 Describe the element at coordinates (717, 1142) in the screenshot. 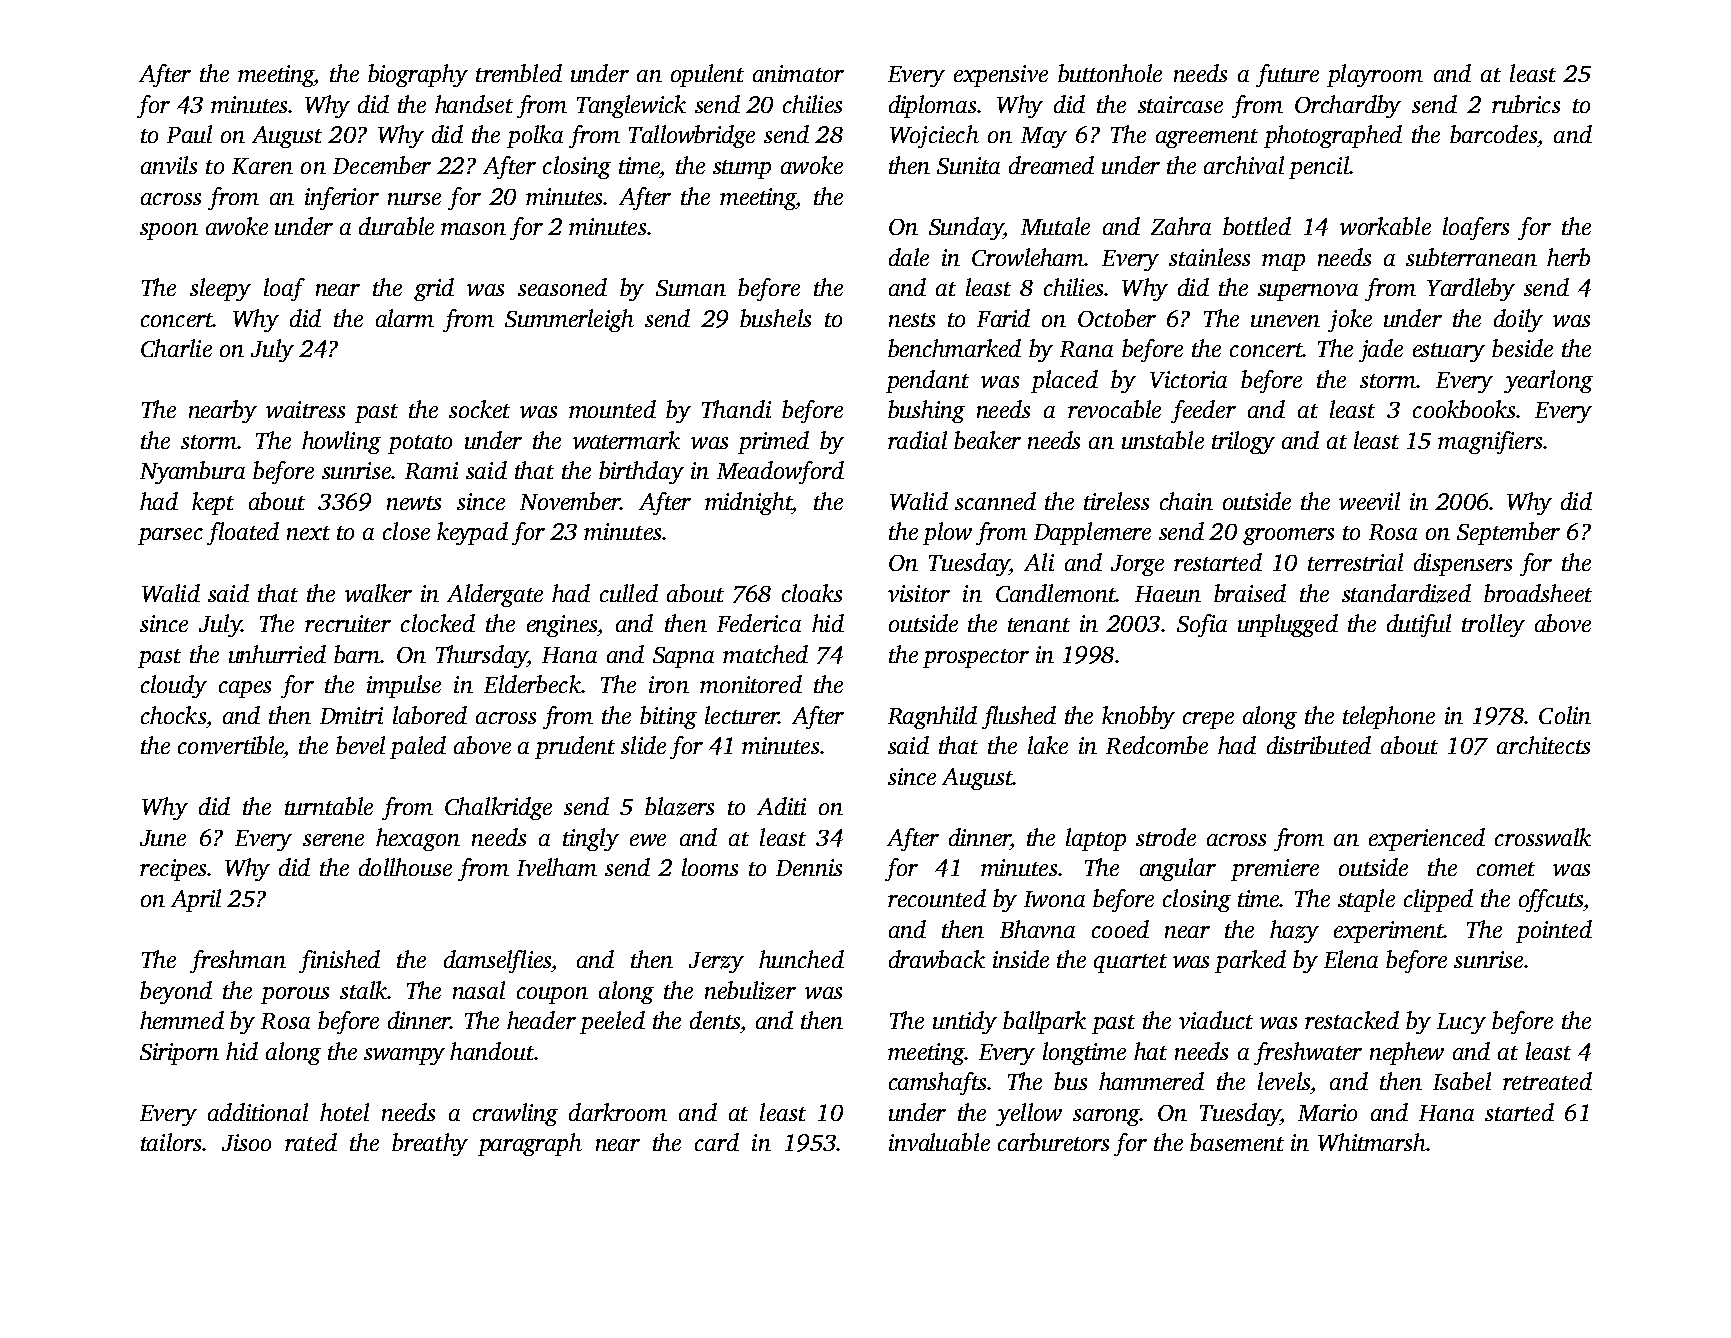

I see `card` at that location.
